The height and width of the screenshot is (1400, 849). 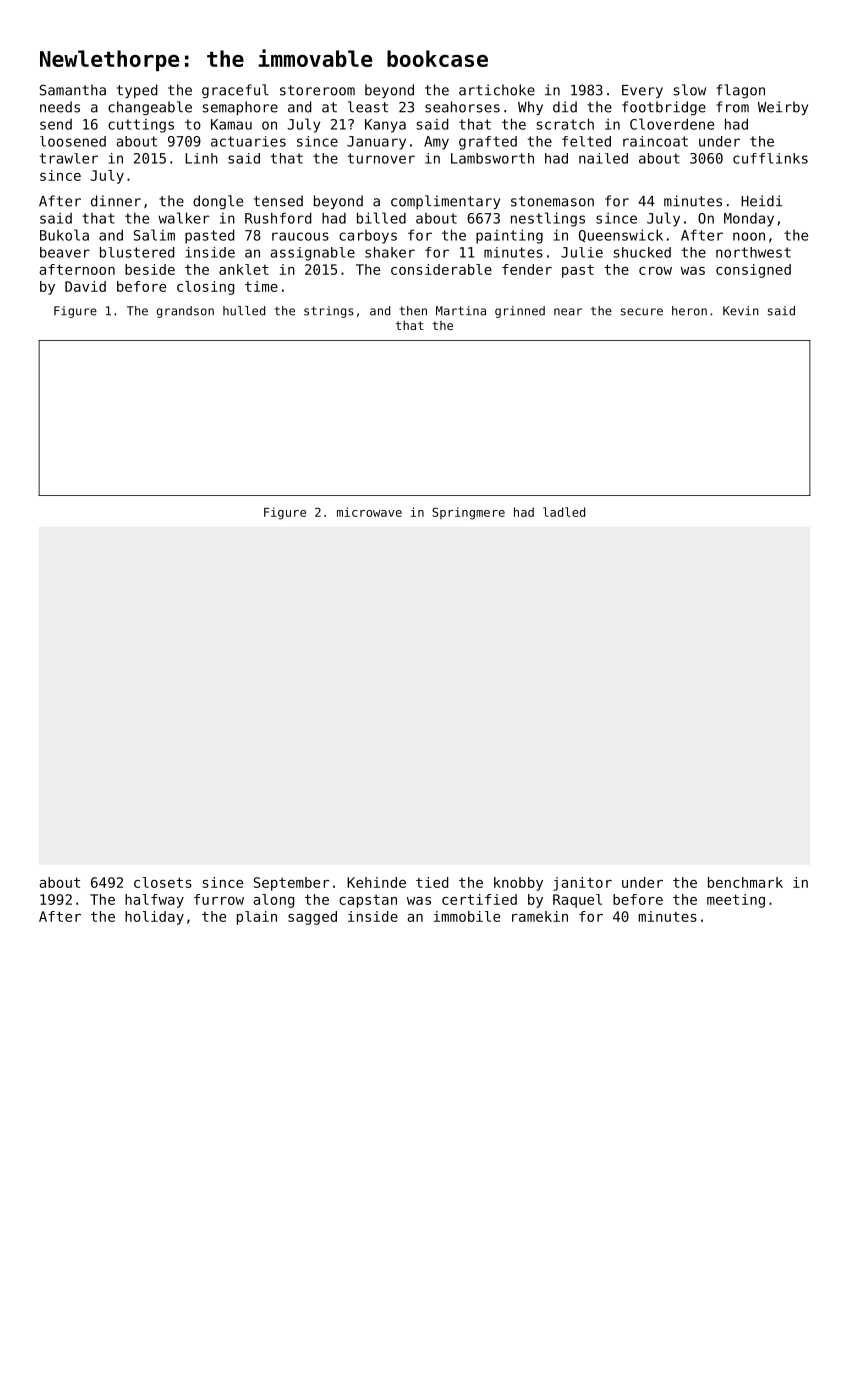 I want to click on holiday, so click(x=154, y=918).
